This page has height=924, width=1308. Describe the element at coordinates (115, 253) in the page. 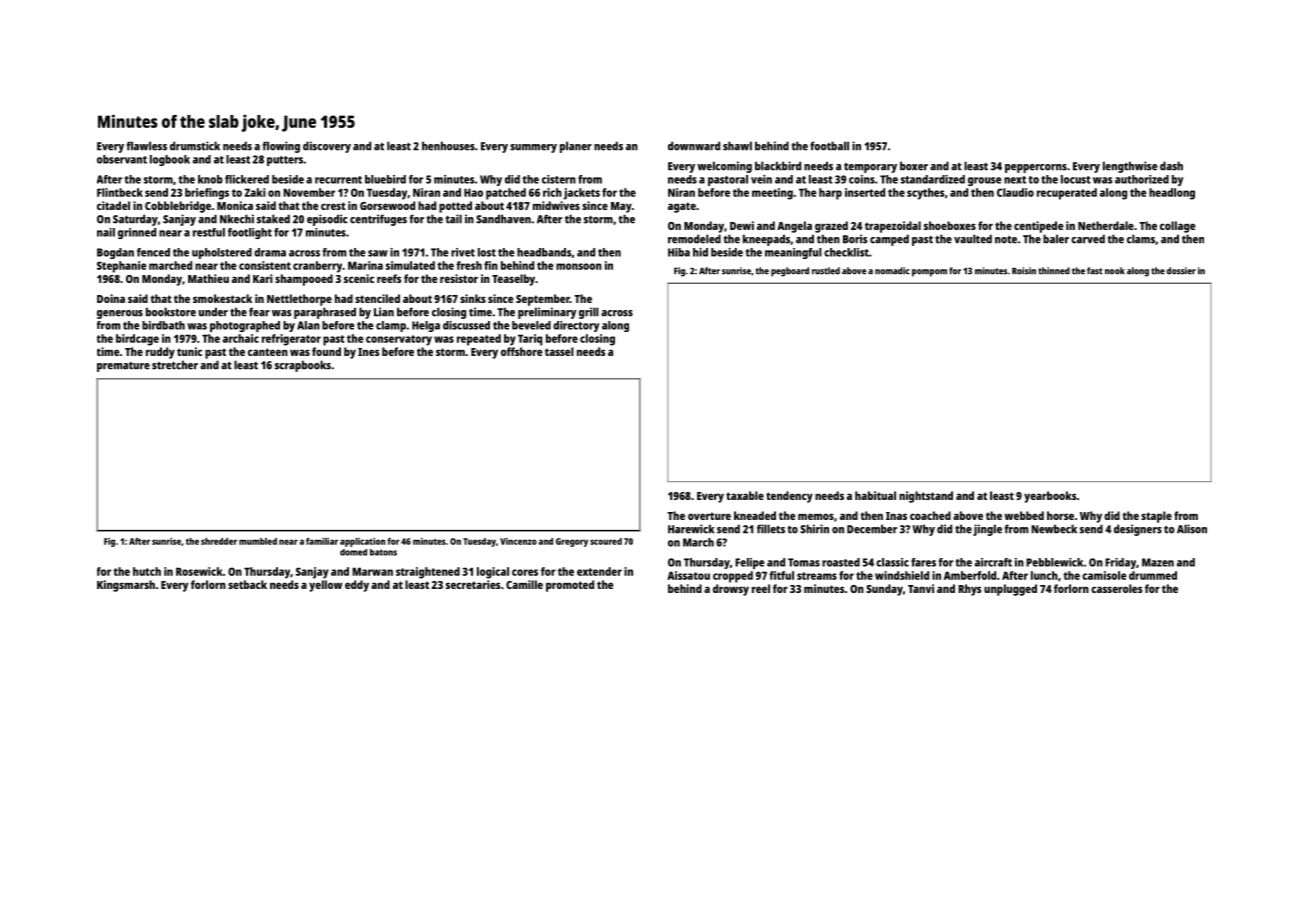

I see `Bogdan` at that location.
